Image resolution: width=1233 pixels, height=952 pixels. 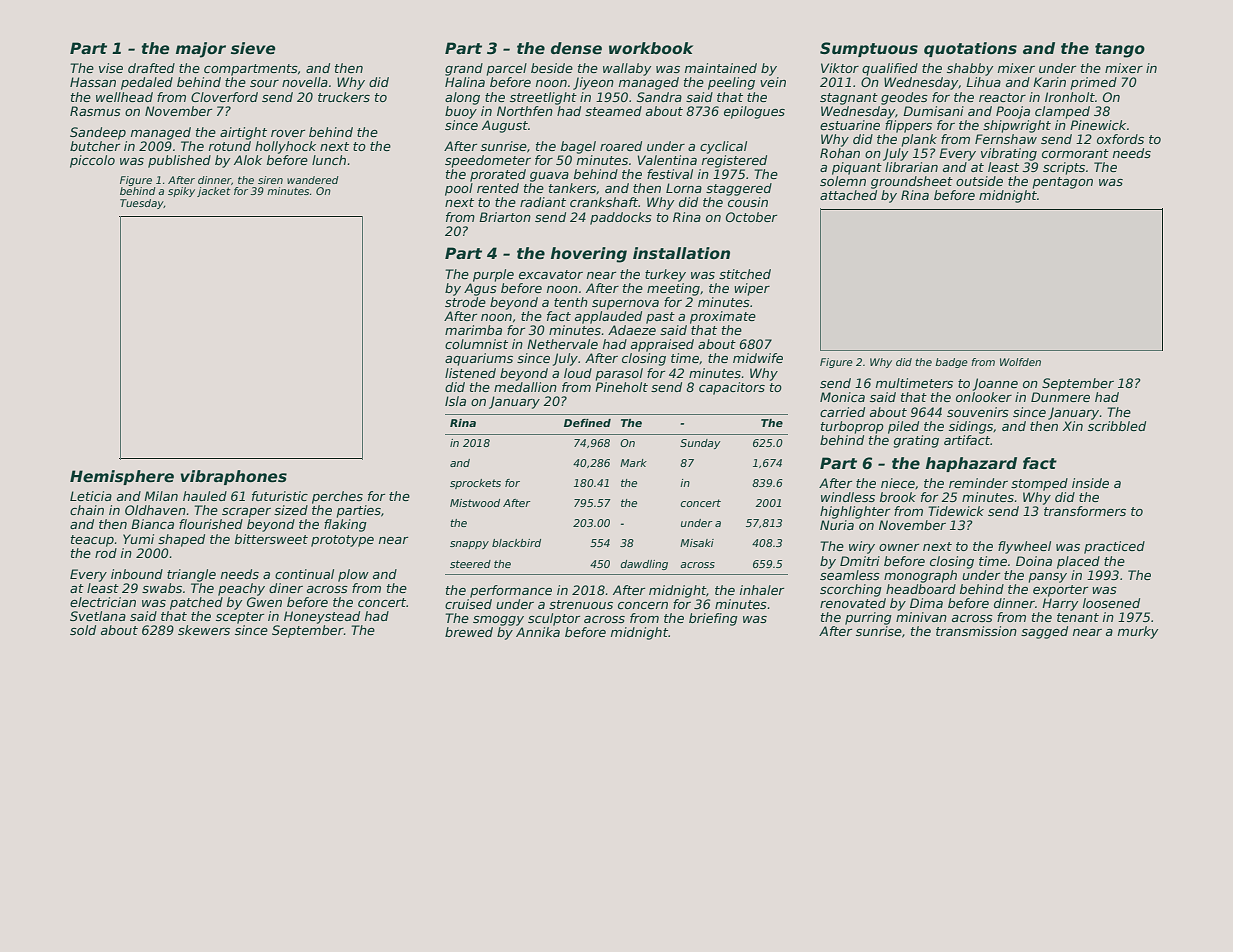 What do you see at coordinates (1078, 562) in the image?
I see `placed` at bounding box center [1078, 562].
